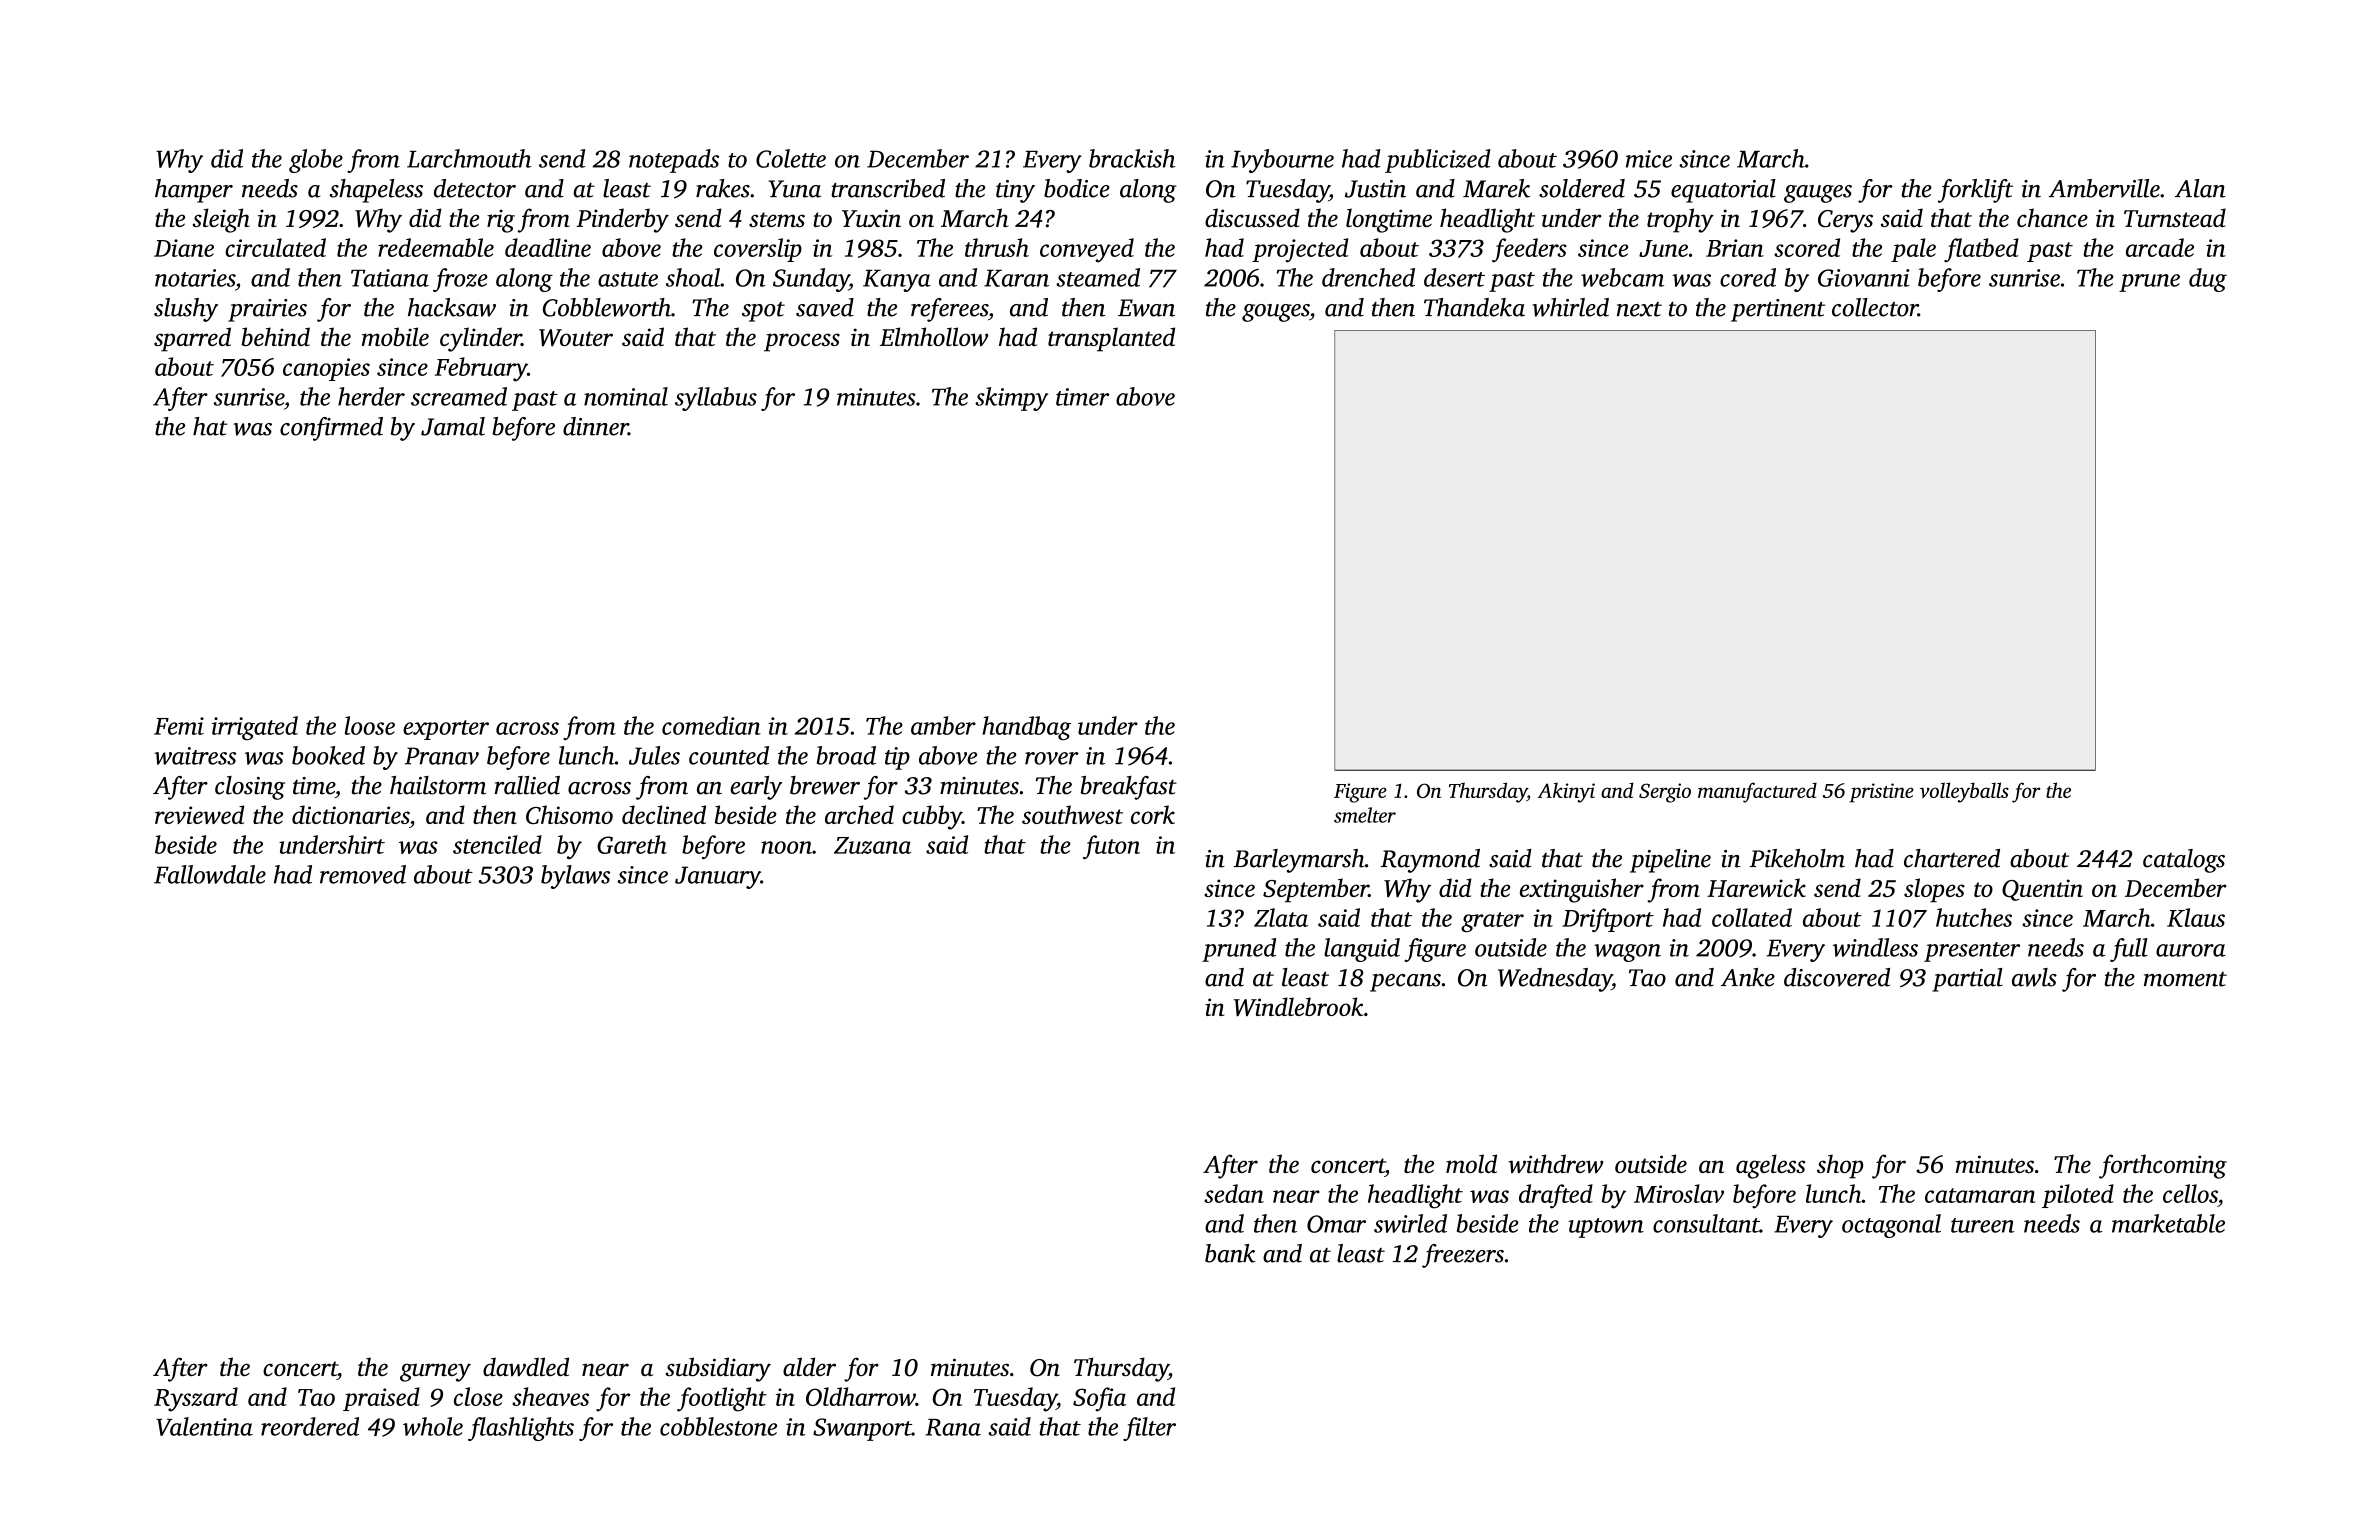  I want to click on bylaws, so click(575, 877).
